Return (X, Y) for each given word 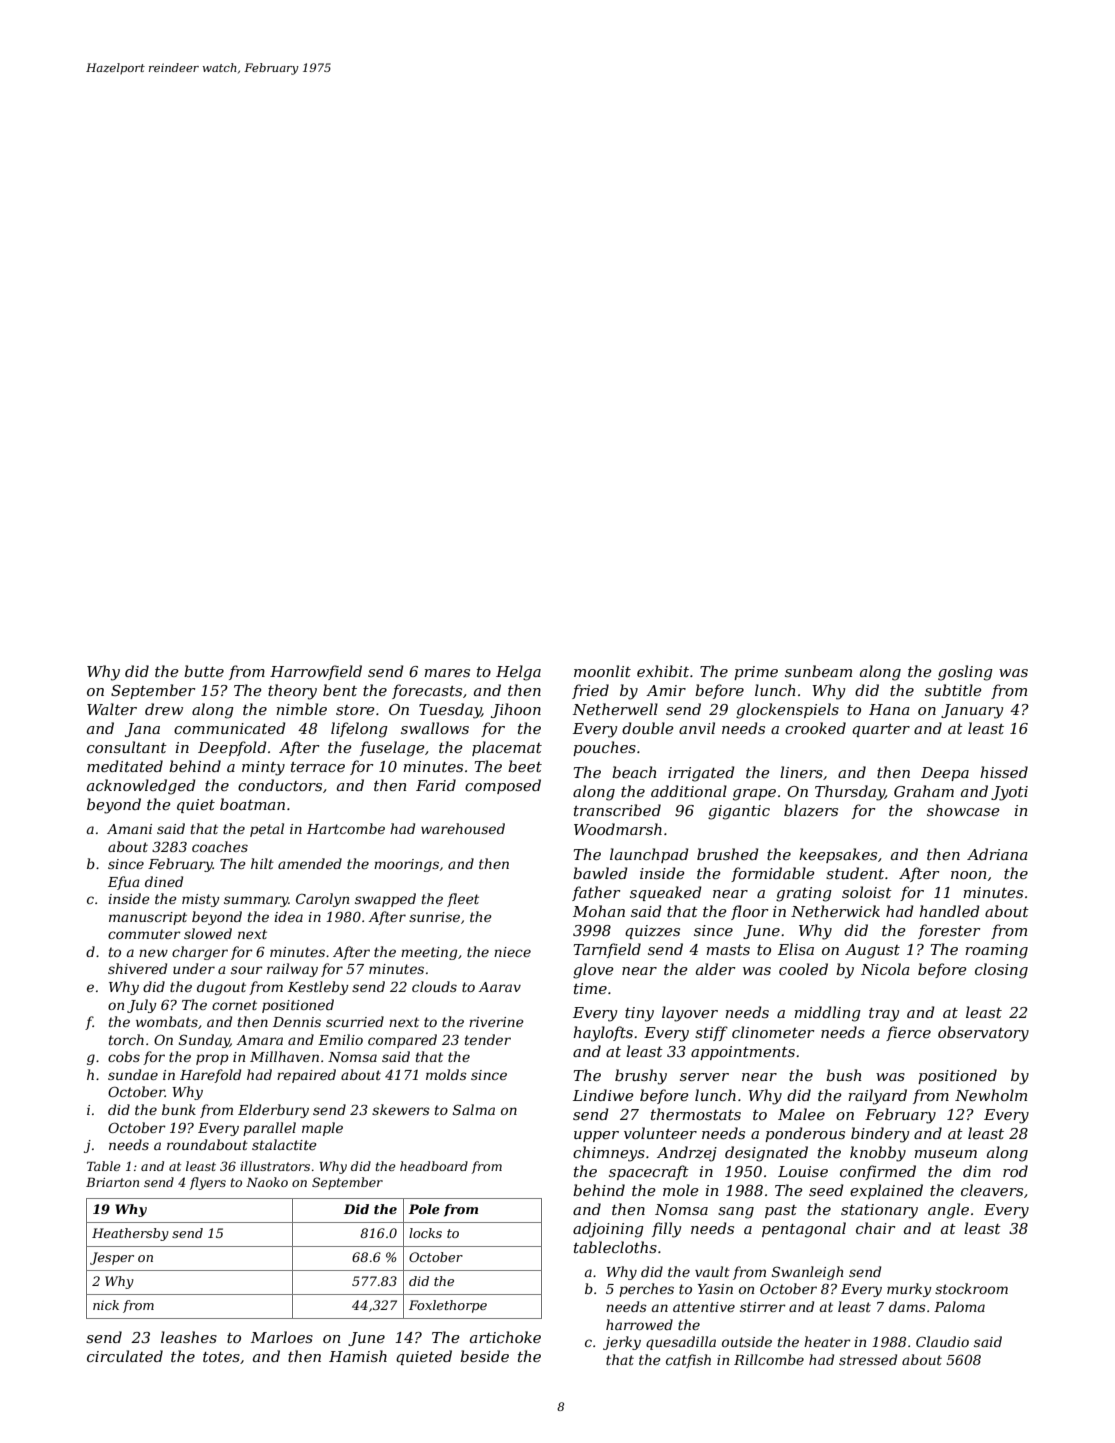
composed (503, 786)
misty (201, 900)
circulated (125, 1356)
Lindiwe (603, 1095)
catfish (688, 1361)
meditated (125, 766)
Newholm (991, 1095)
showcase (963, 810)
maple (322, 1129)
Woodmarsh (618, 829)
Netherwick (835, 911)
